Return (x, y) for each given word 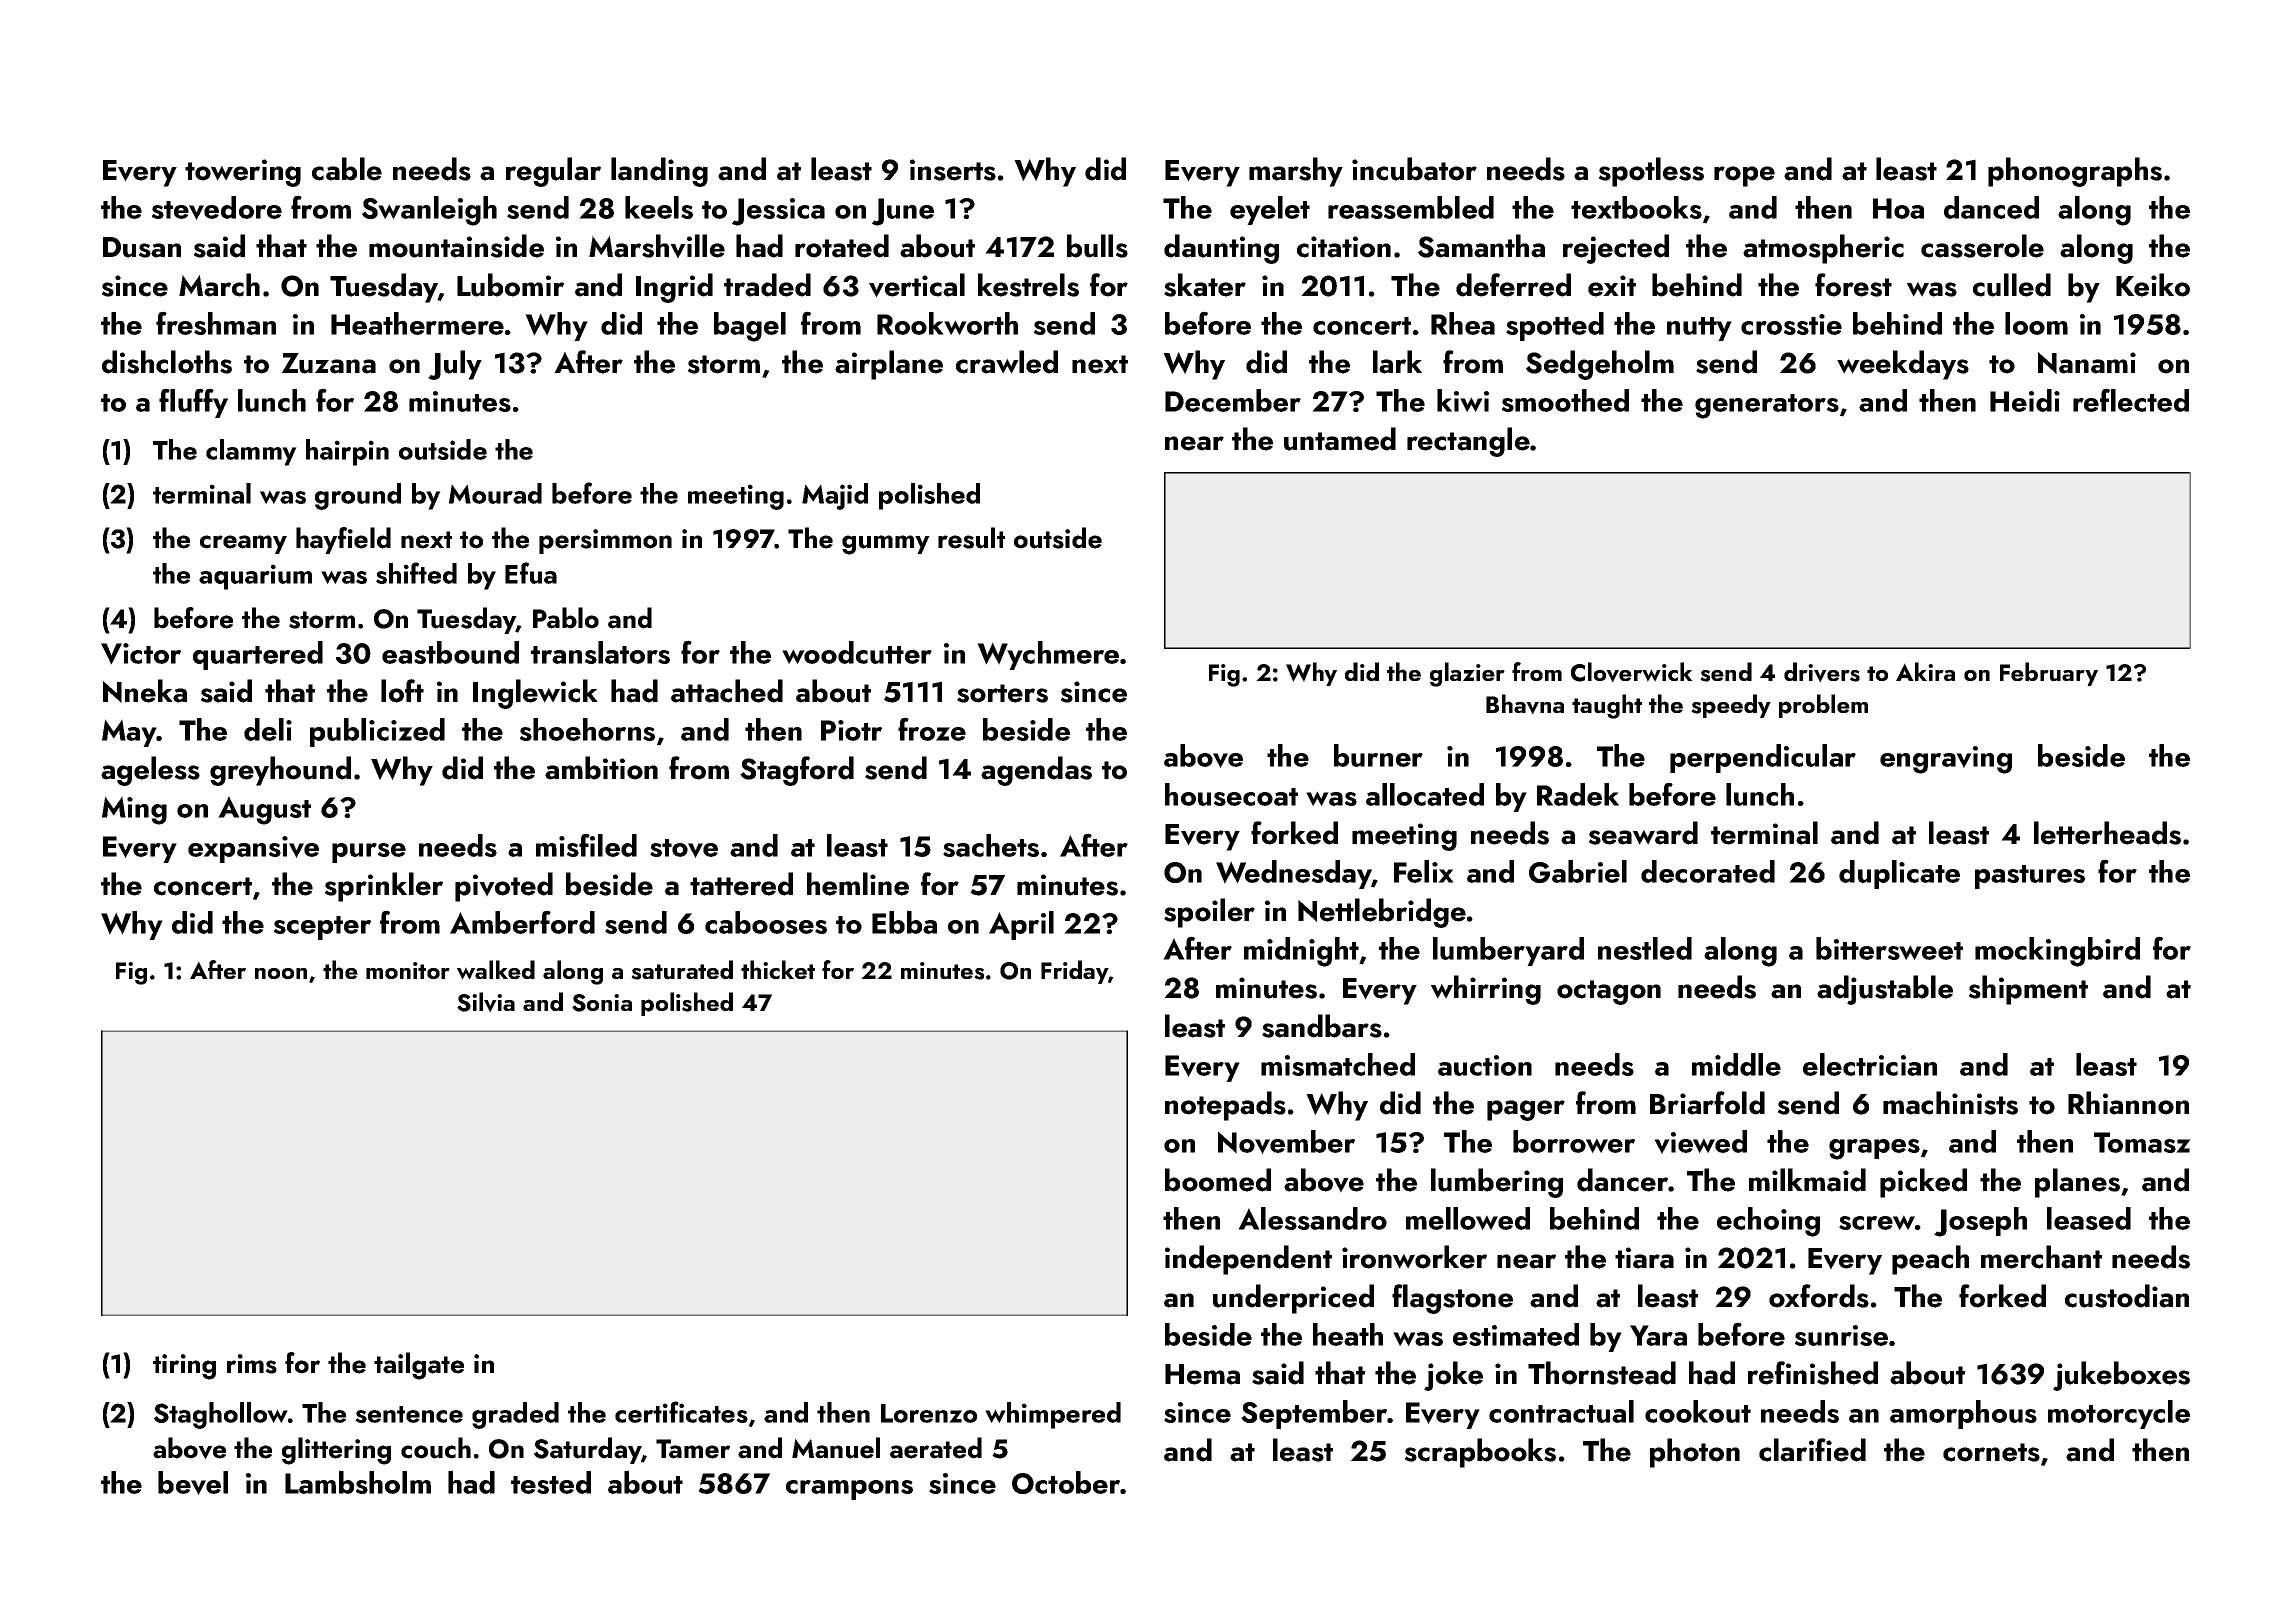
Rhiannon (2128, 1103)
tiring (184, 1367)
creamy (243, 544)
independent (1248, 1260)
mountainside (456, 246)
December (1233, 400)
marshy (1296, 172)
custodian (2127, 1296)
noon (281, 973)
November (1286, 1142)
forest (1853, 285)
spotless (1651, 172)
